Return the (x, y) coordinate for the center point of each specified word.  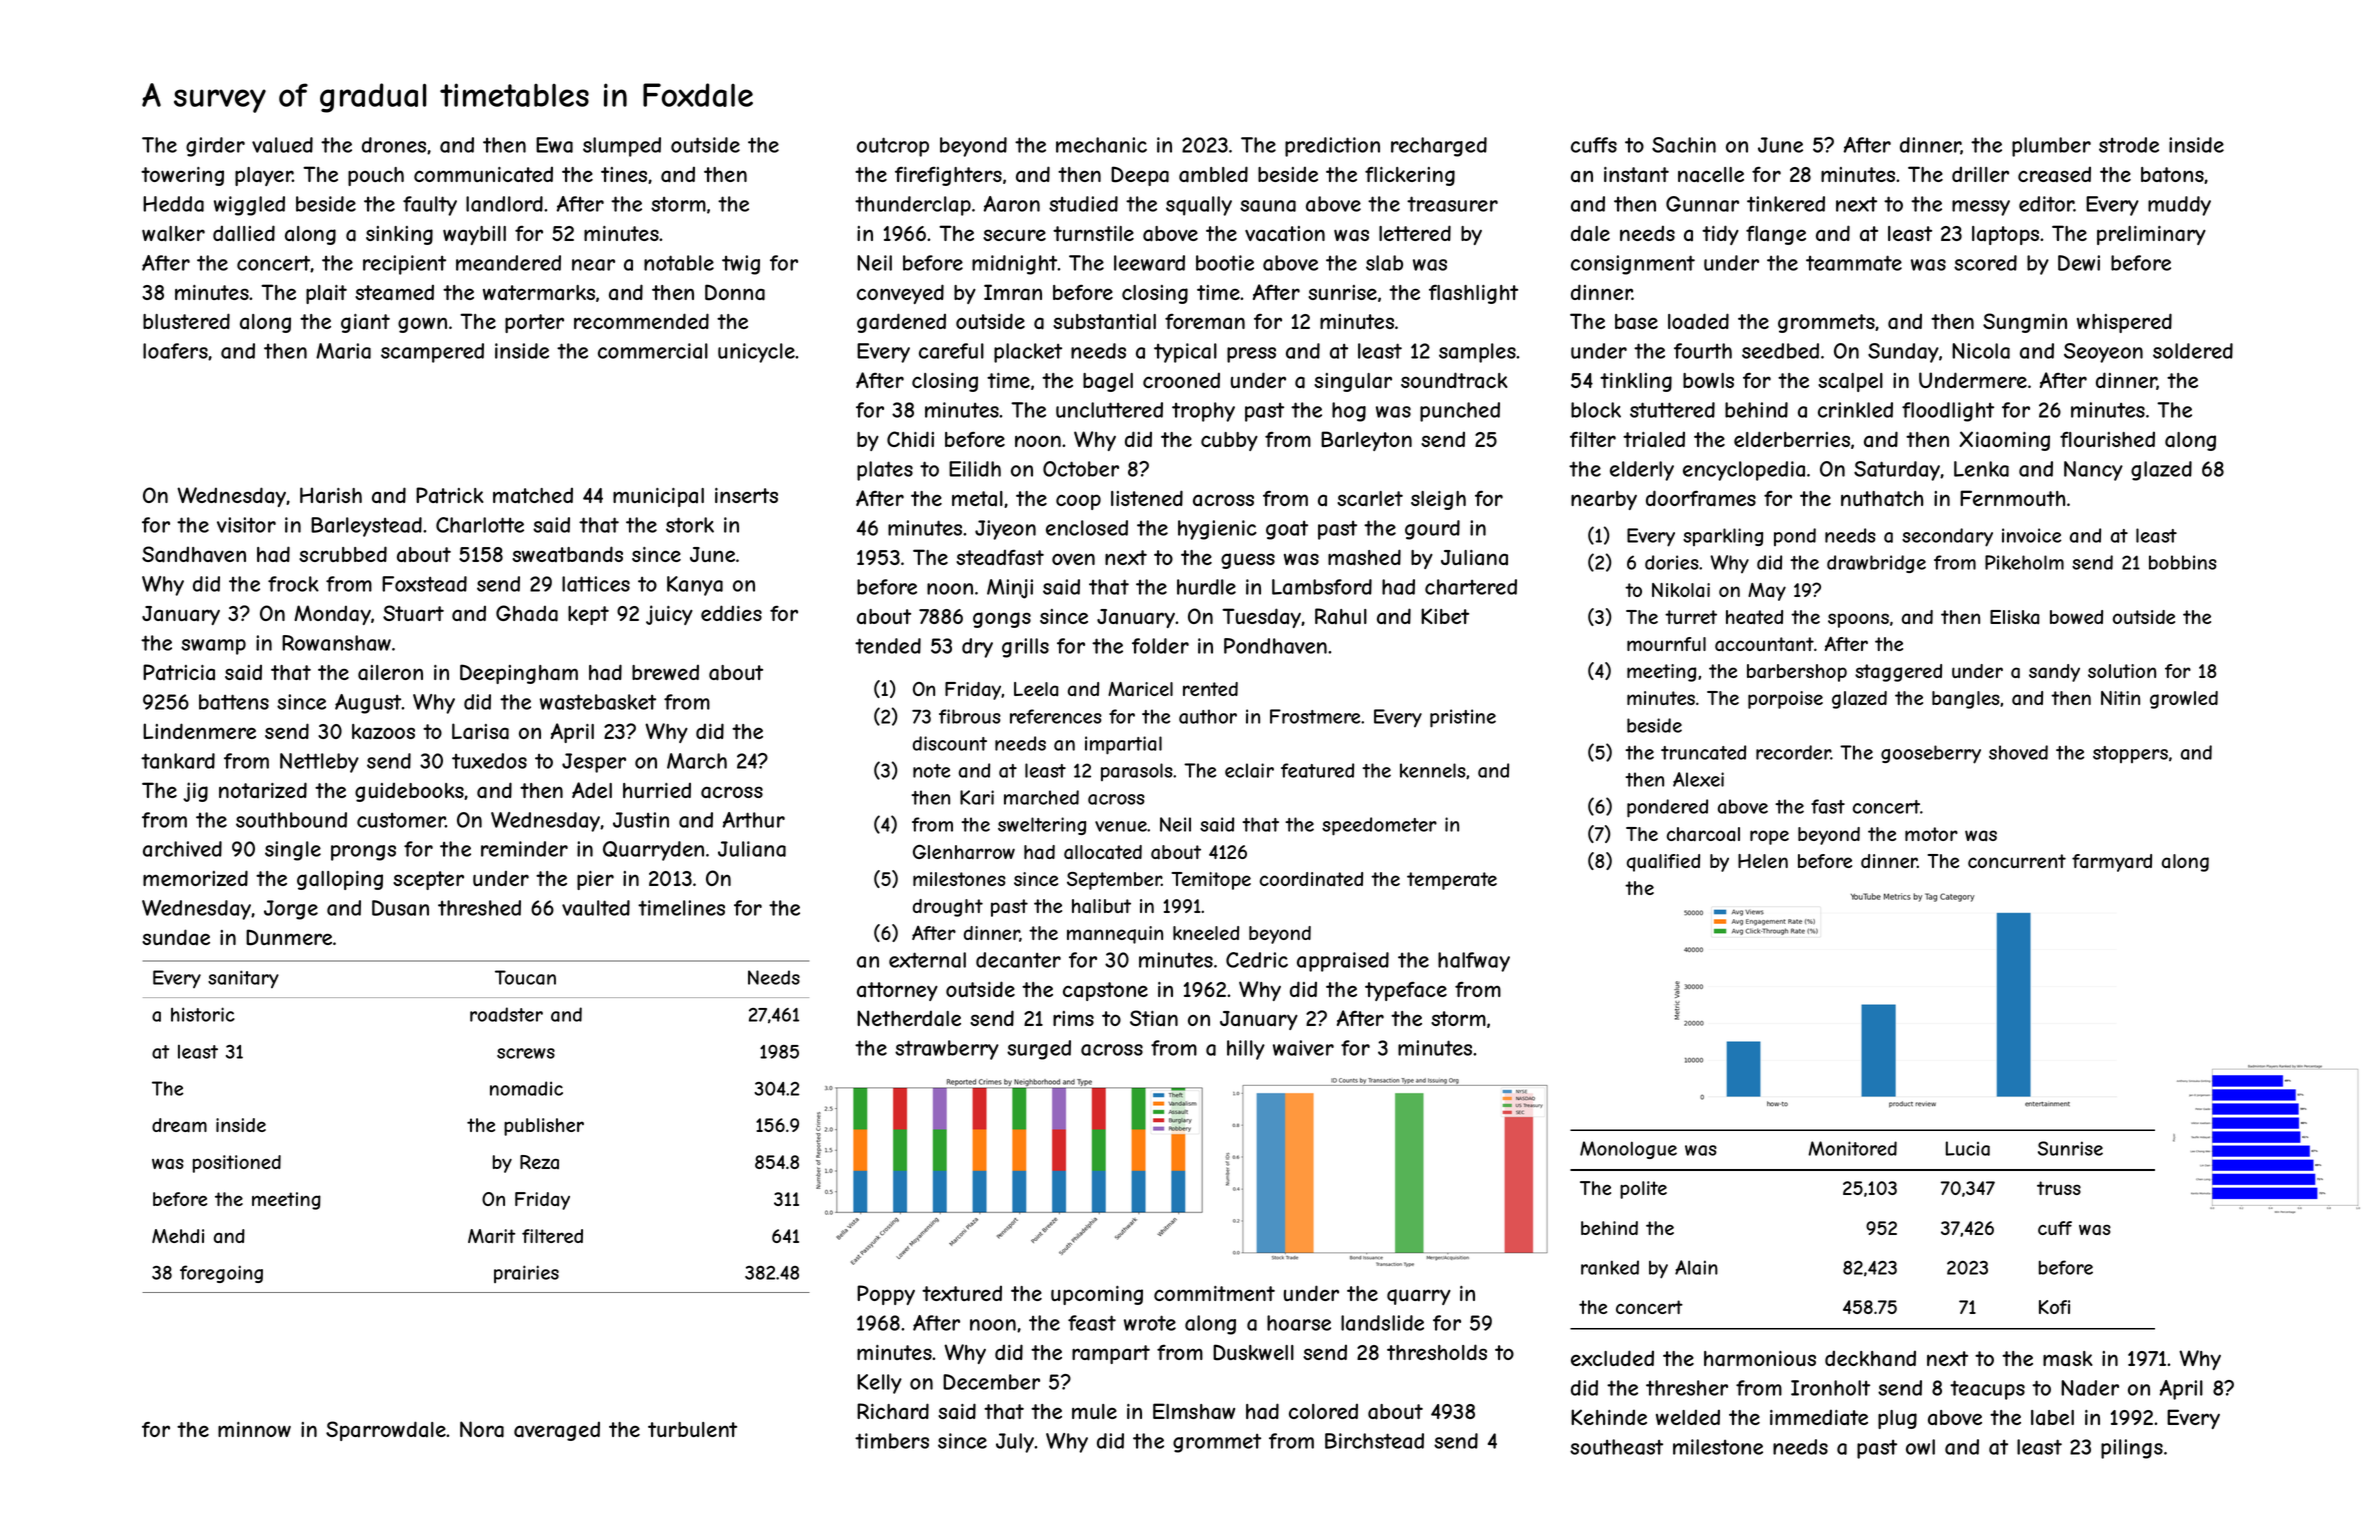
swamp (213, 647)
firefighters (948, 176)
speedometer (1379, 826)
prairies (526, 1274)
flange (1776, 235)
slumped (622, 147)
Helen (1763, 861)
